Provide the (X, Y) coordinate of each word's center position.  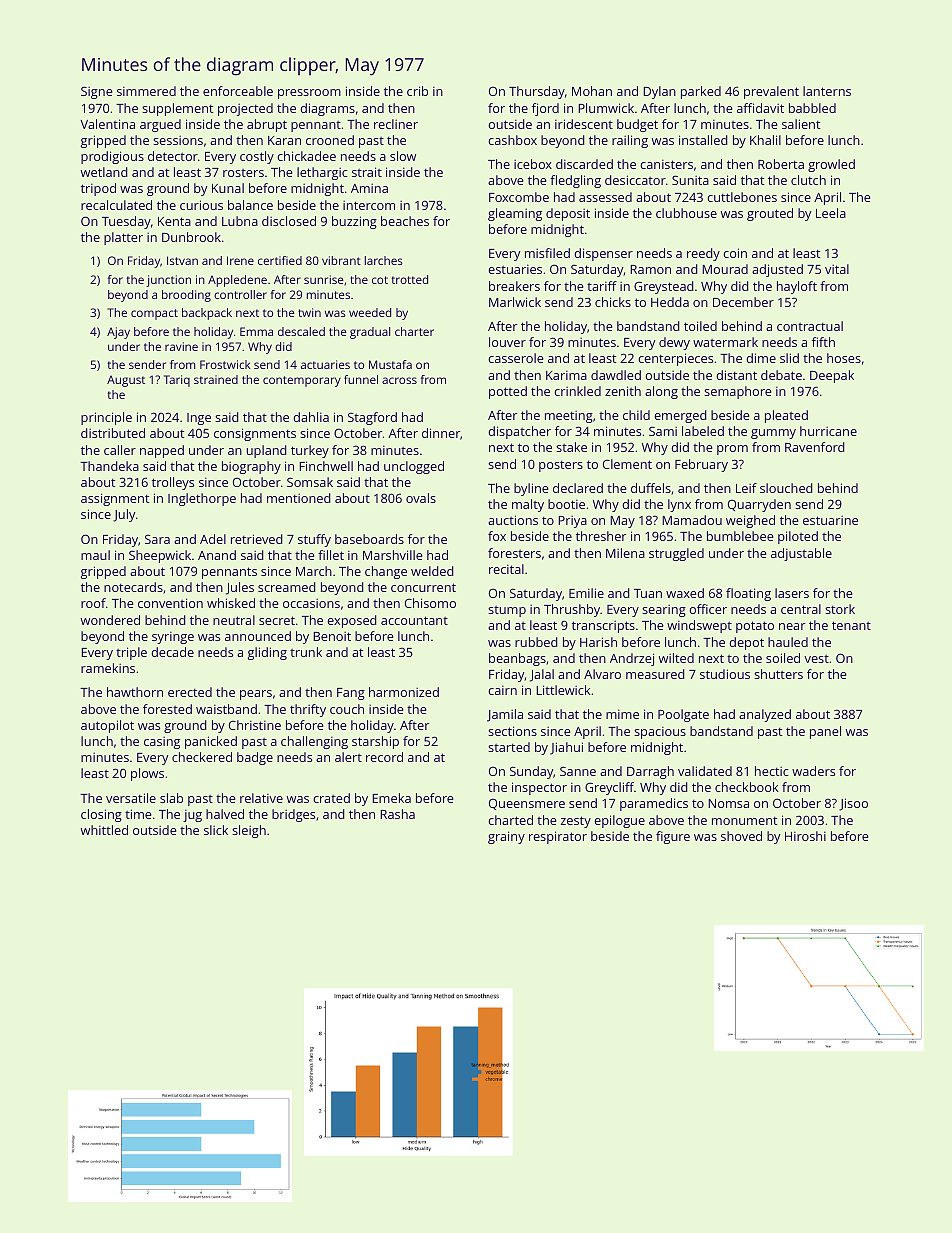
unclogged (414, 467)
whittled (104, 830)
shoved (741, 836)
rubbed (536, 642)
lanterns (827, 91)
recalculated (116, 205)
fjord (545, 109)
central (801, 609)
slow (403, 156)
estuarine (830, 520)
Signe (96, 92)
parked (701, 92)
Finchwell (326, 466)
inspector (539, 788)
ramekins (108, 668)
